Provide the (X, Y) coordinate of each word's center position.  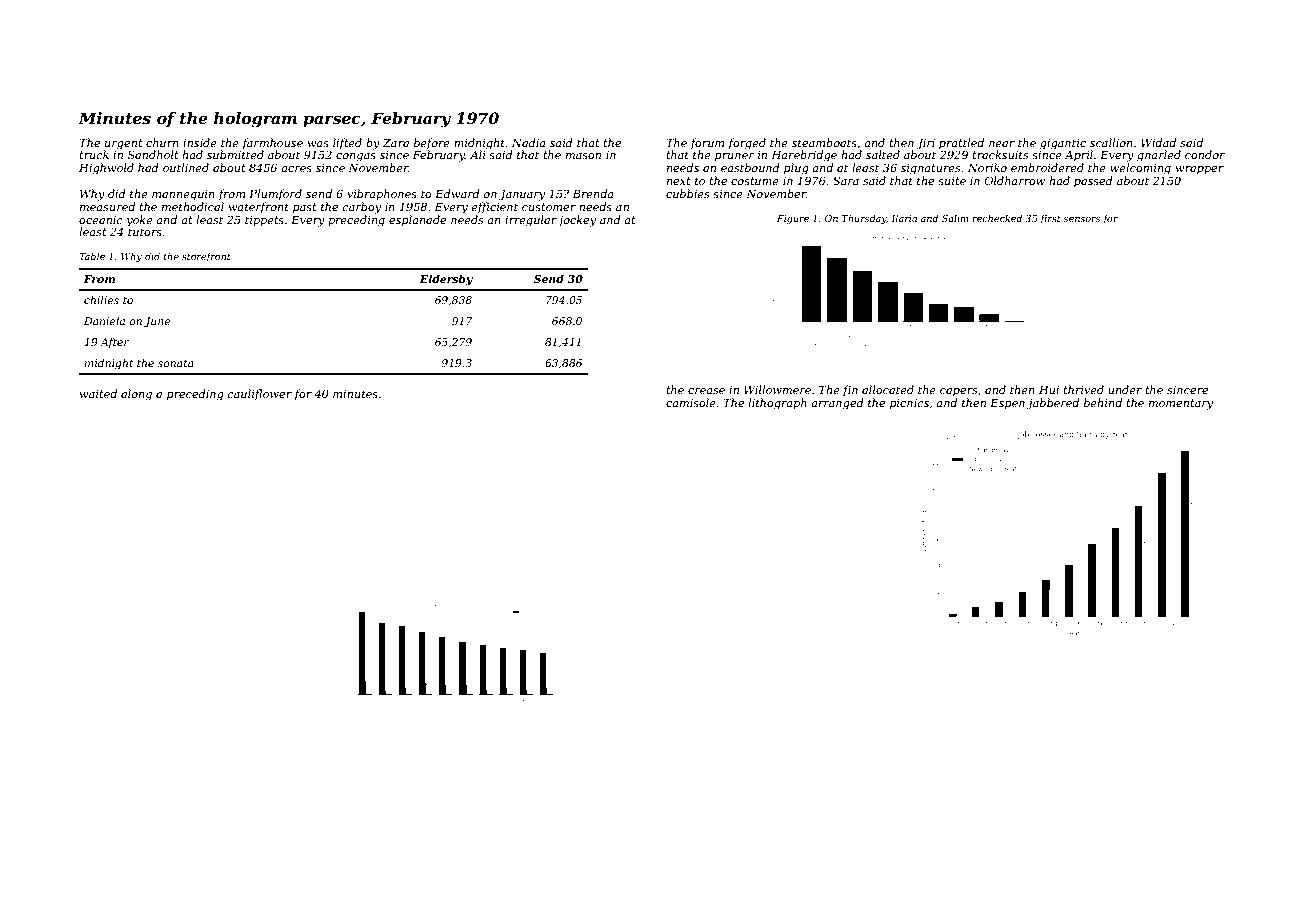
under (1125, 389)
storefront (206, 257)
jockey (576, 221)
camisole (691, 402)
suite (952, 181)
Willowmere (777, 389)
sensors (1082, 219)
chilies (101, 300)
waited (98, 393)
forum (707, 143)
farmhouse (272, 144)
